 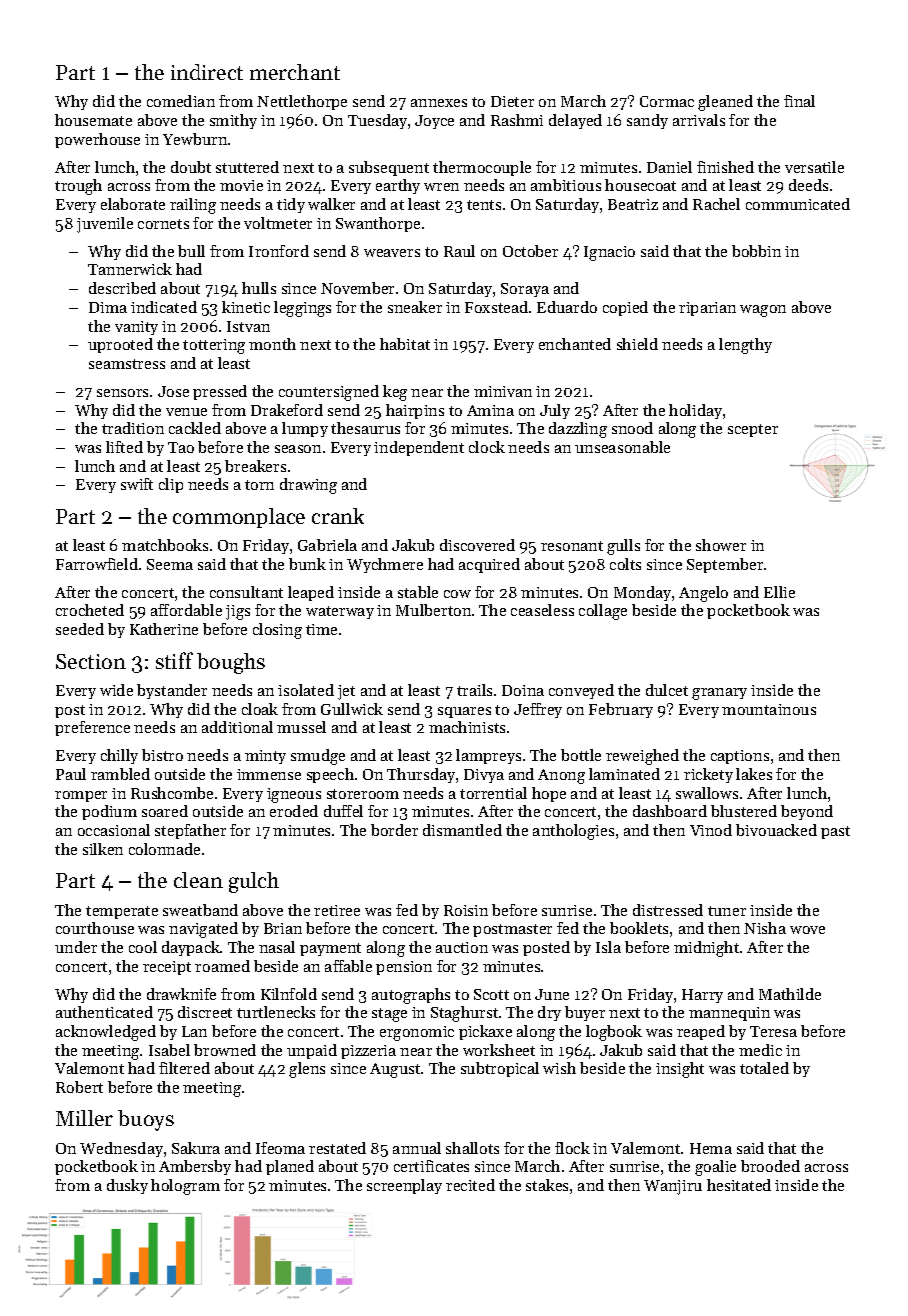 I want to click on stage, so click(x=389, y=1015).
